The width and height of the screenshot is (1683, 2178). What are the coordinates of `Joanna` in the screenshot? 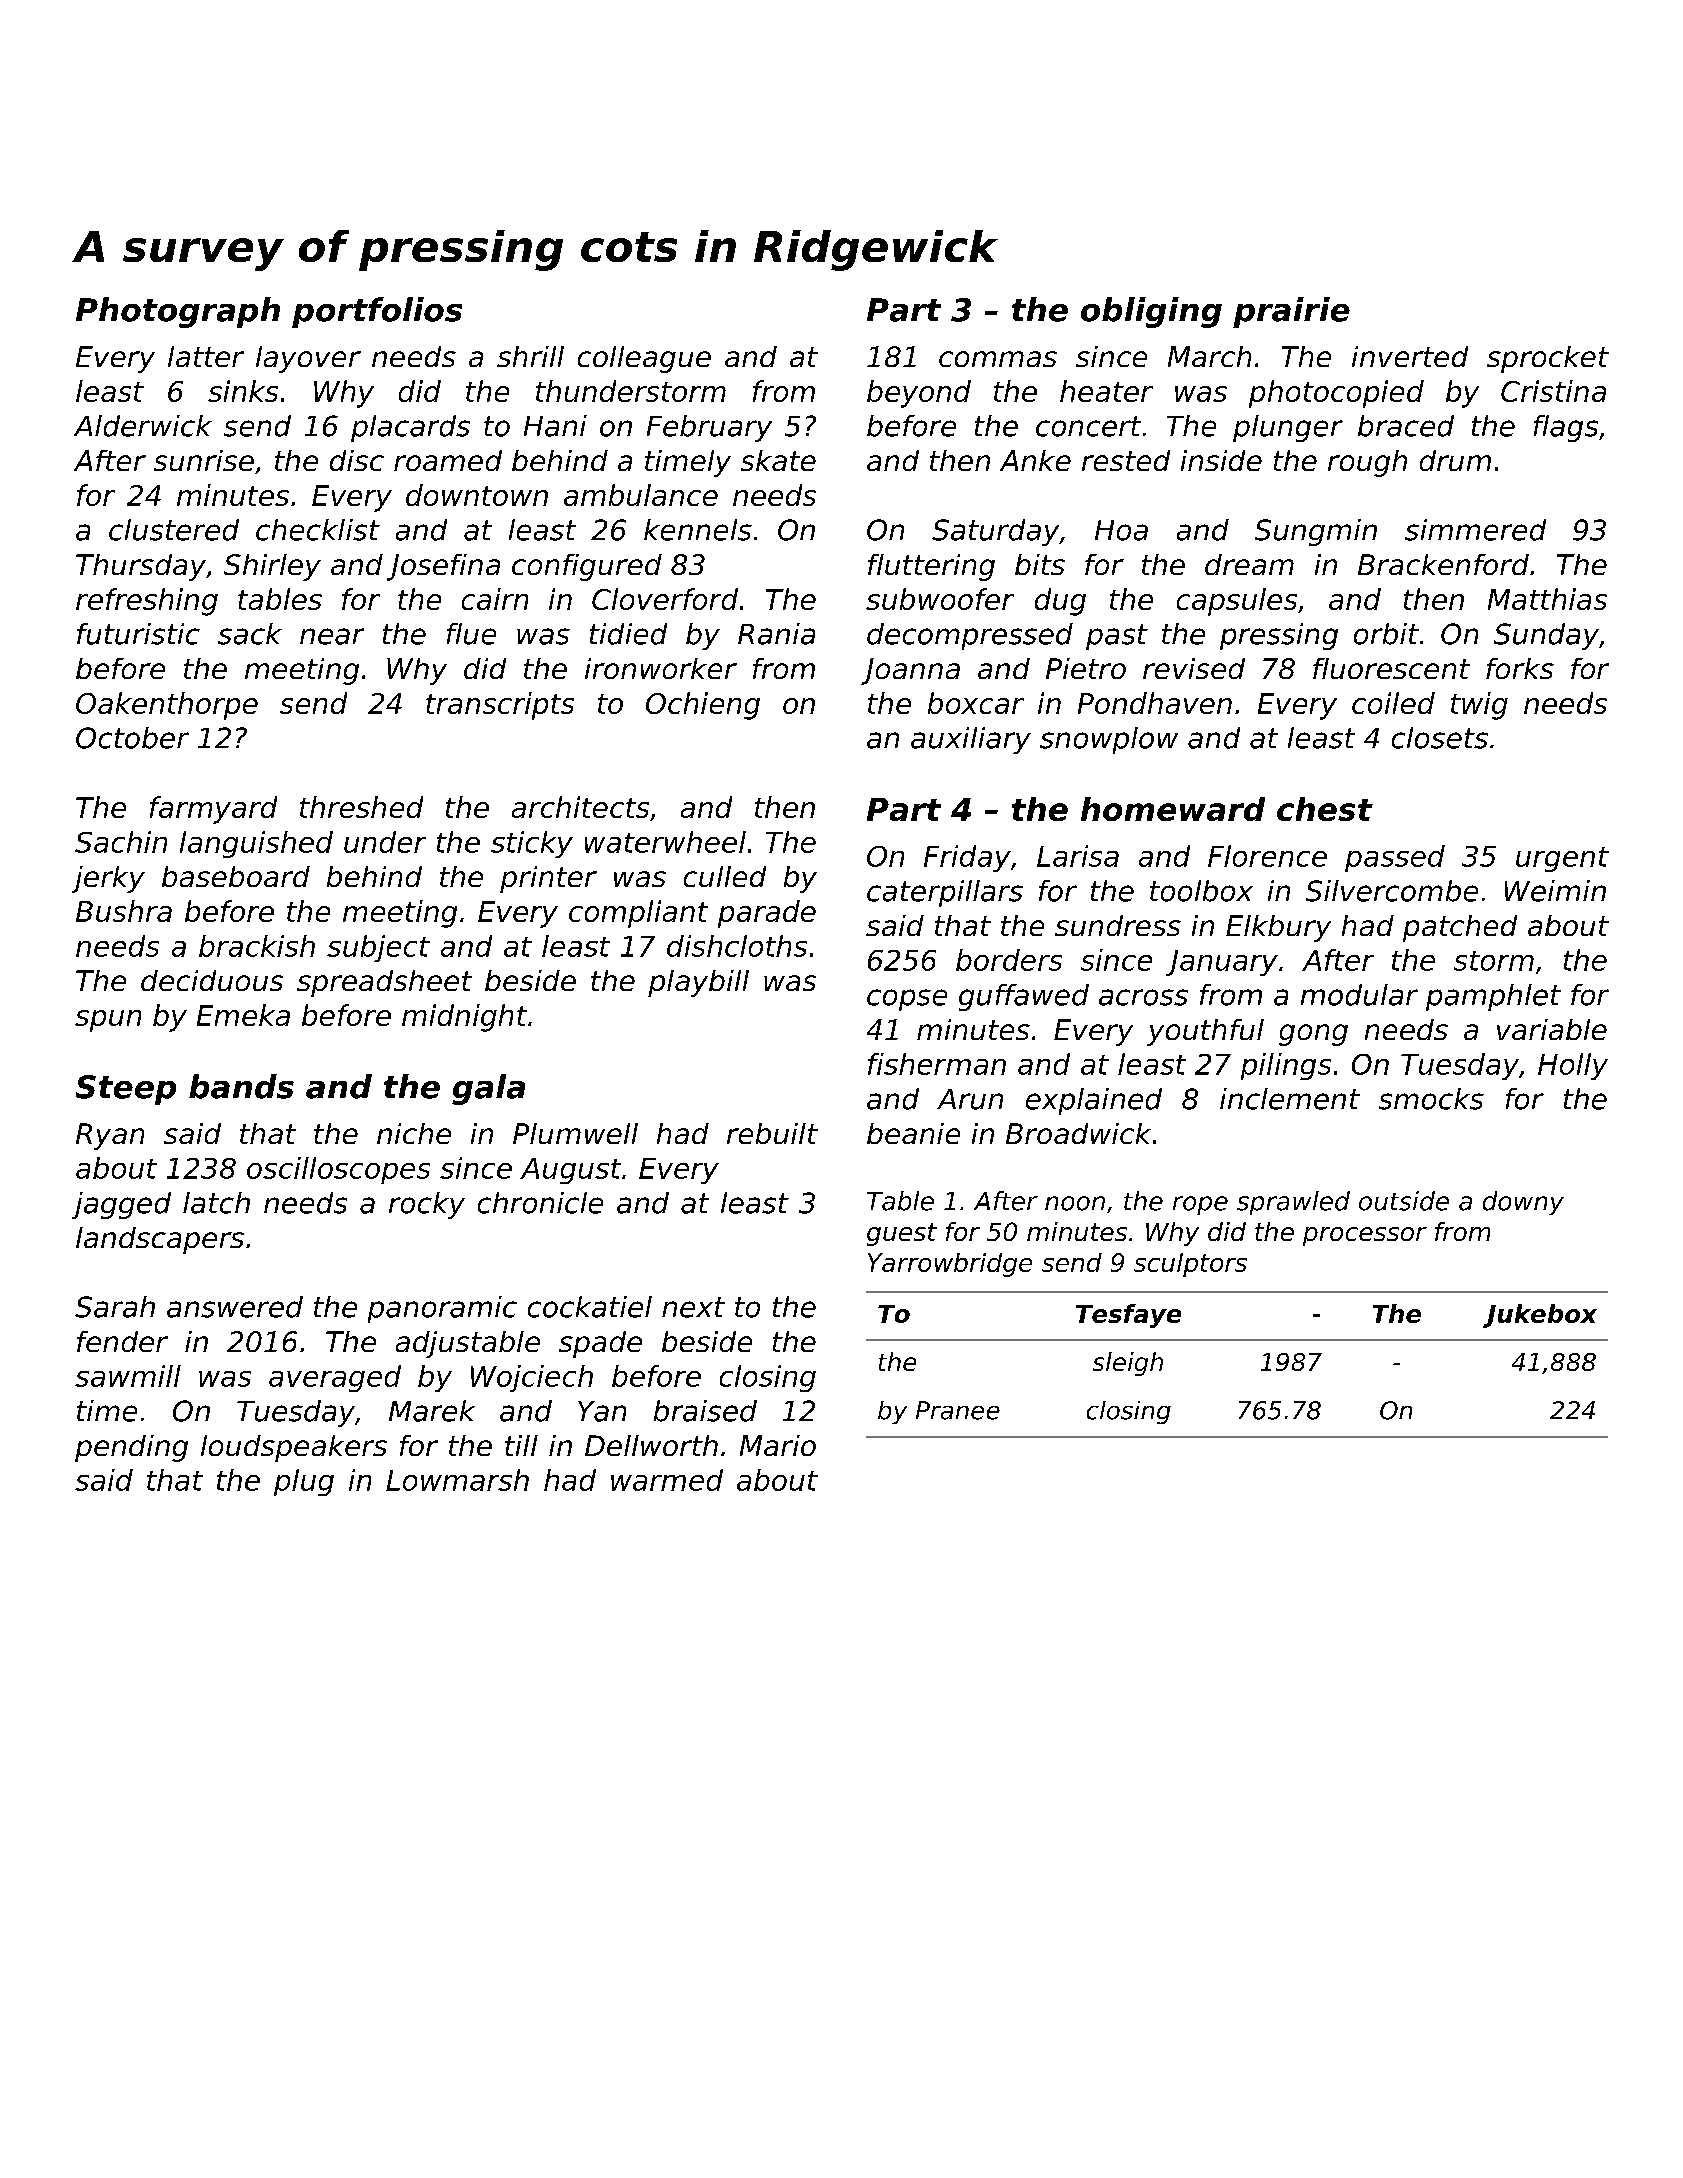 It's located at (910, 671).
